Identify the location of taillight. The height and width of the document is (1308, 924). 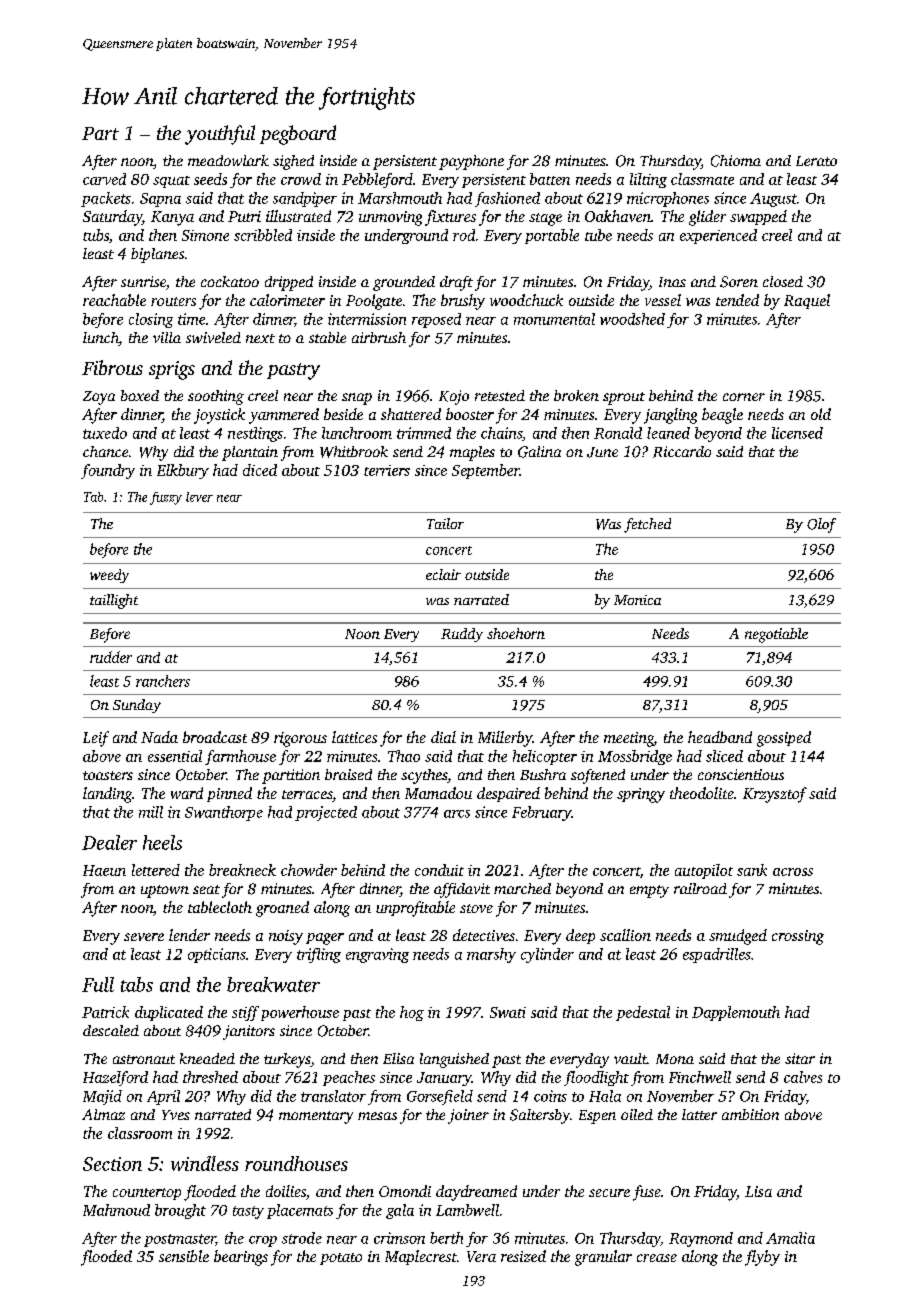
(114, 601).
